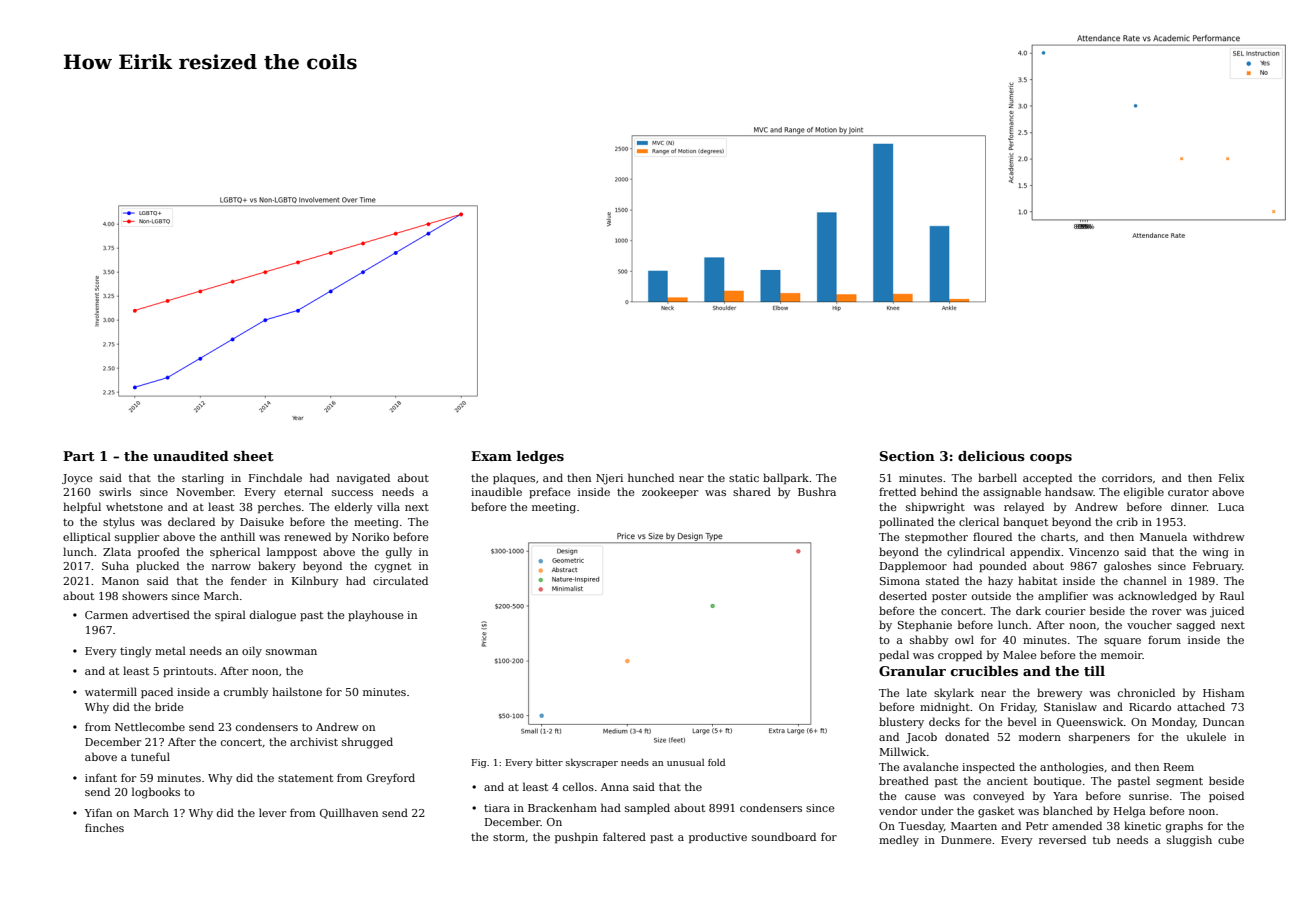  Describe the element at coordinates (907, 456) in the screenshot. I see `Section` at that location.
